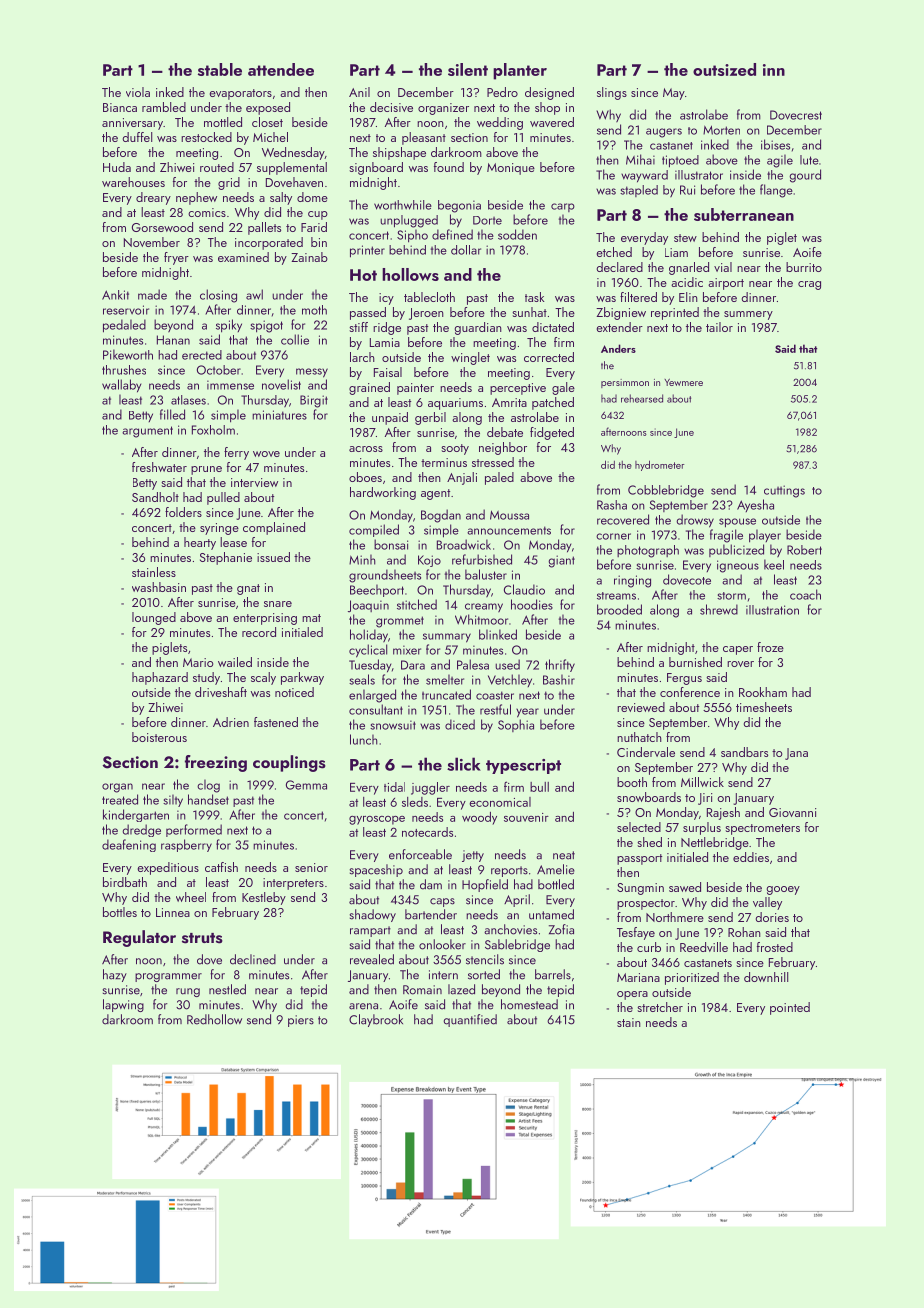  I want to click on hydrometer, so click(660, 465).
